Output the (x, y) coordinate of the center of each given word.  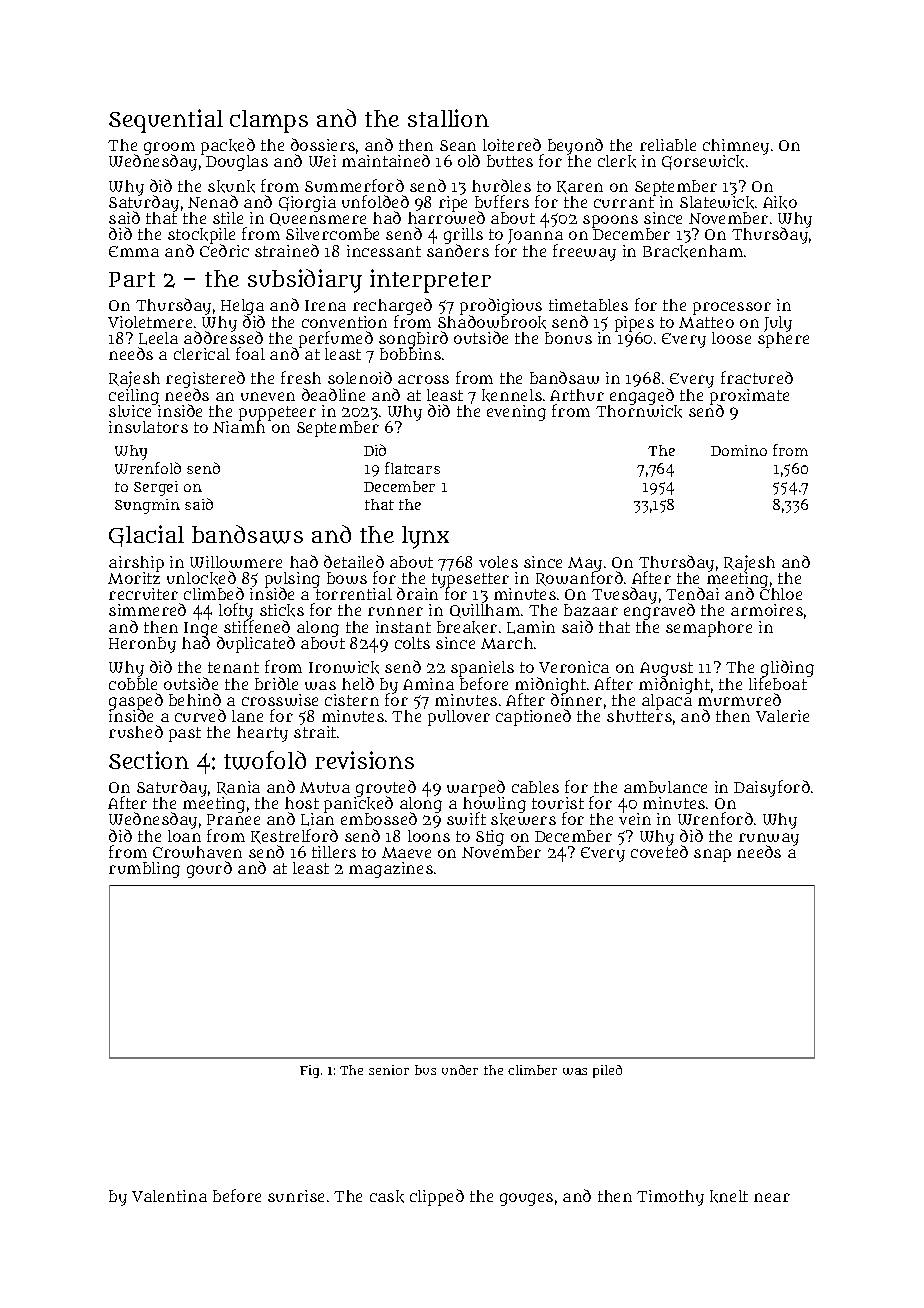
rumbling (144, 870)
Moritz (134, 578)
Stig (490, 838)
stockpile (201, 236)
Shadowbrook (492, 322)
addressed (223, 338)
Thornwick (639, 411)
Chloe (781, 594)
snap (712, 855)
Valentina (169, 1196)
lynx (425, 537)
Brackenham (693, 251)
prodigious (501, 307)
